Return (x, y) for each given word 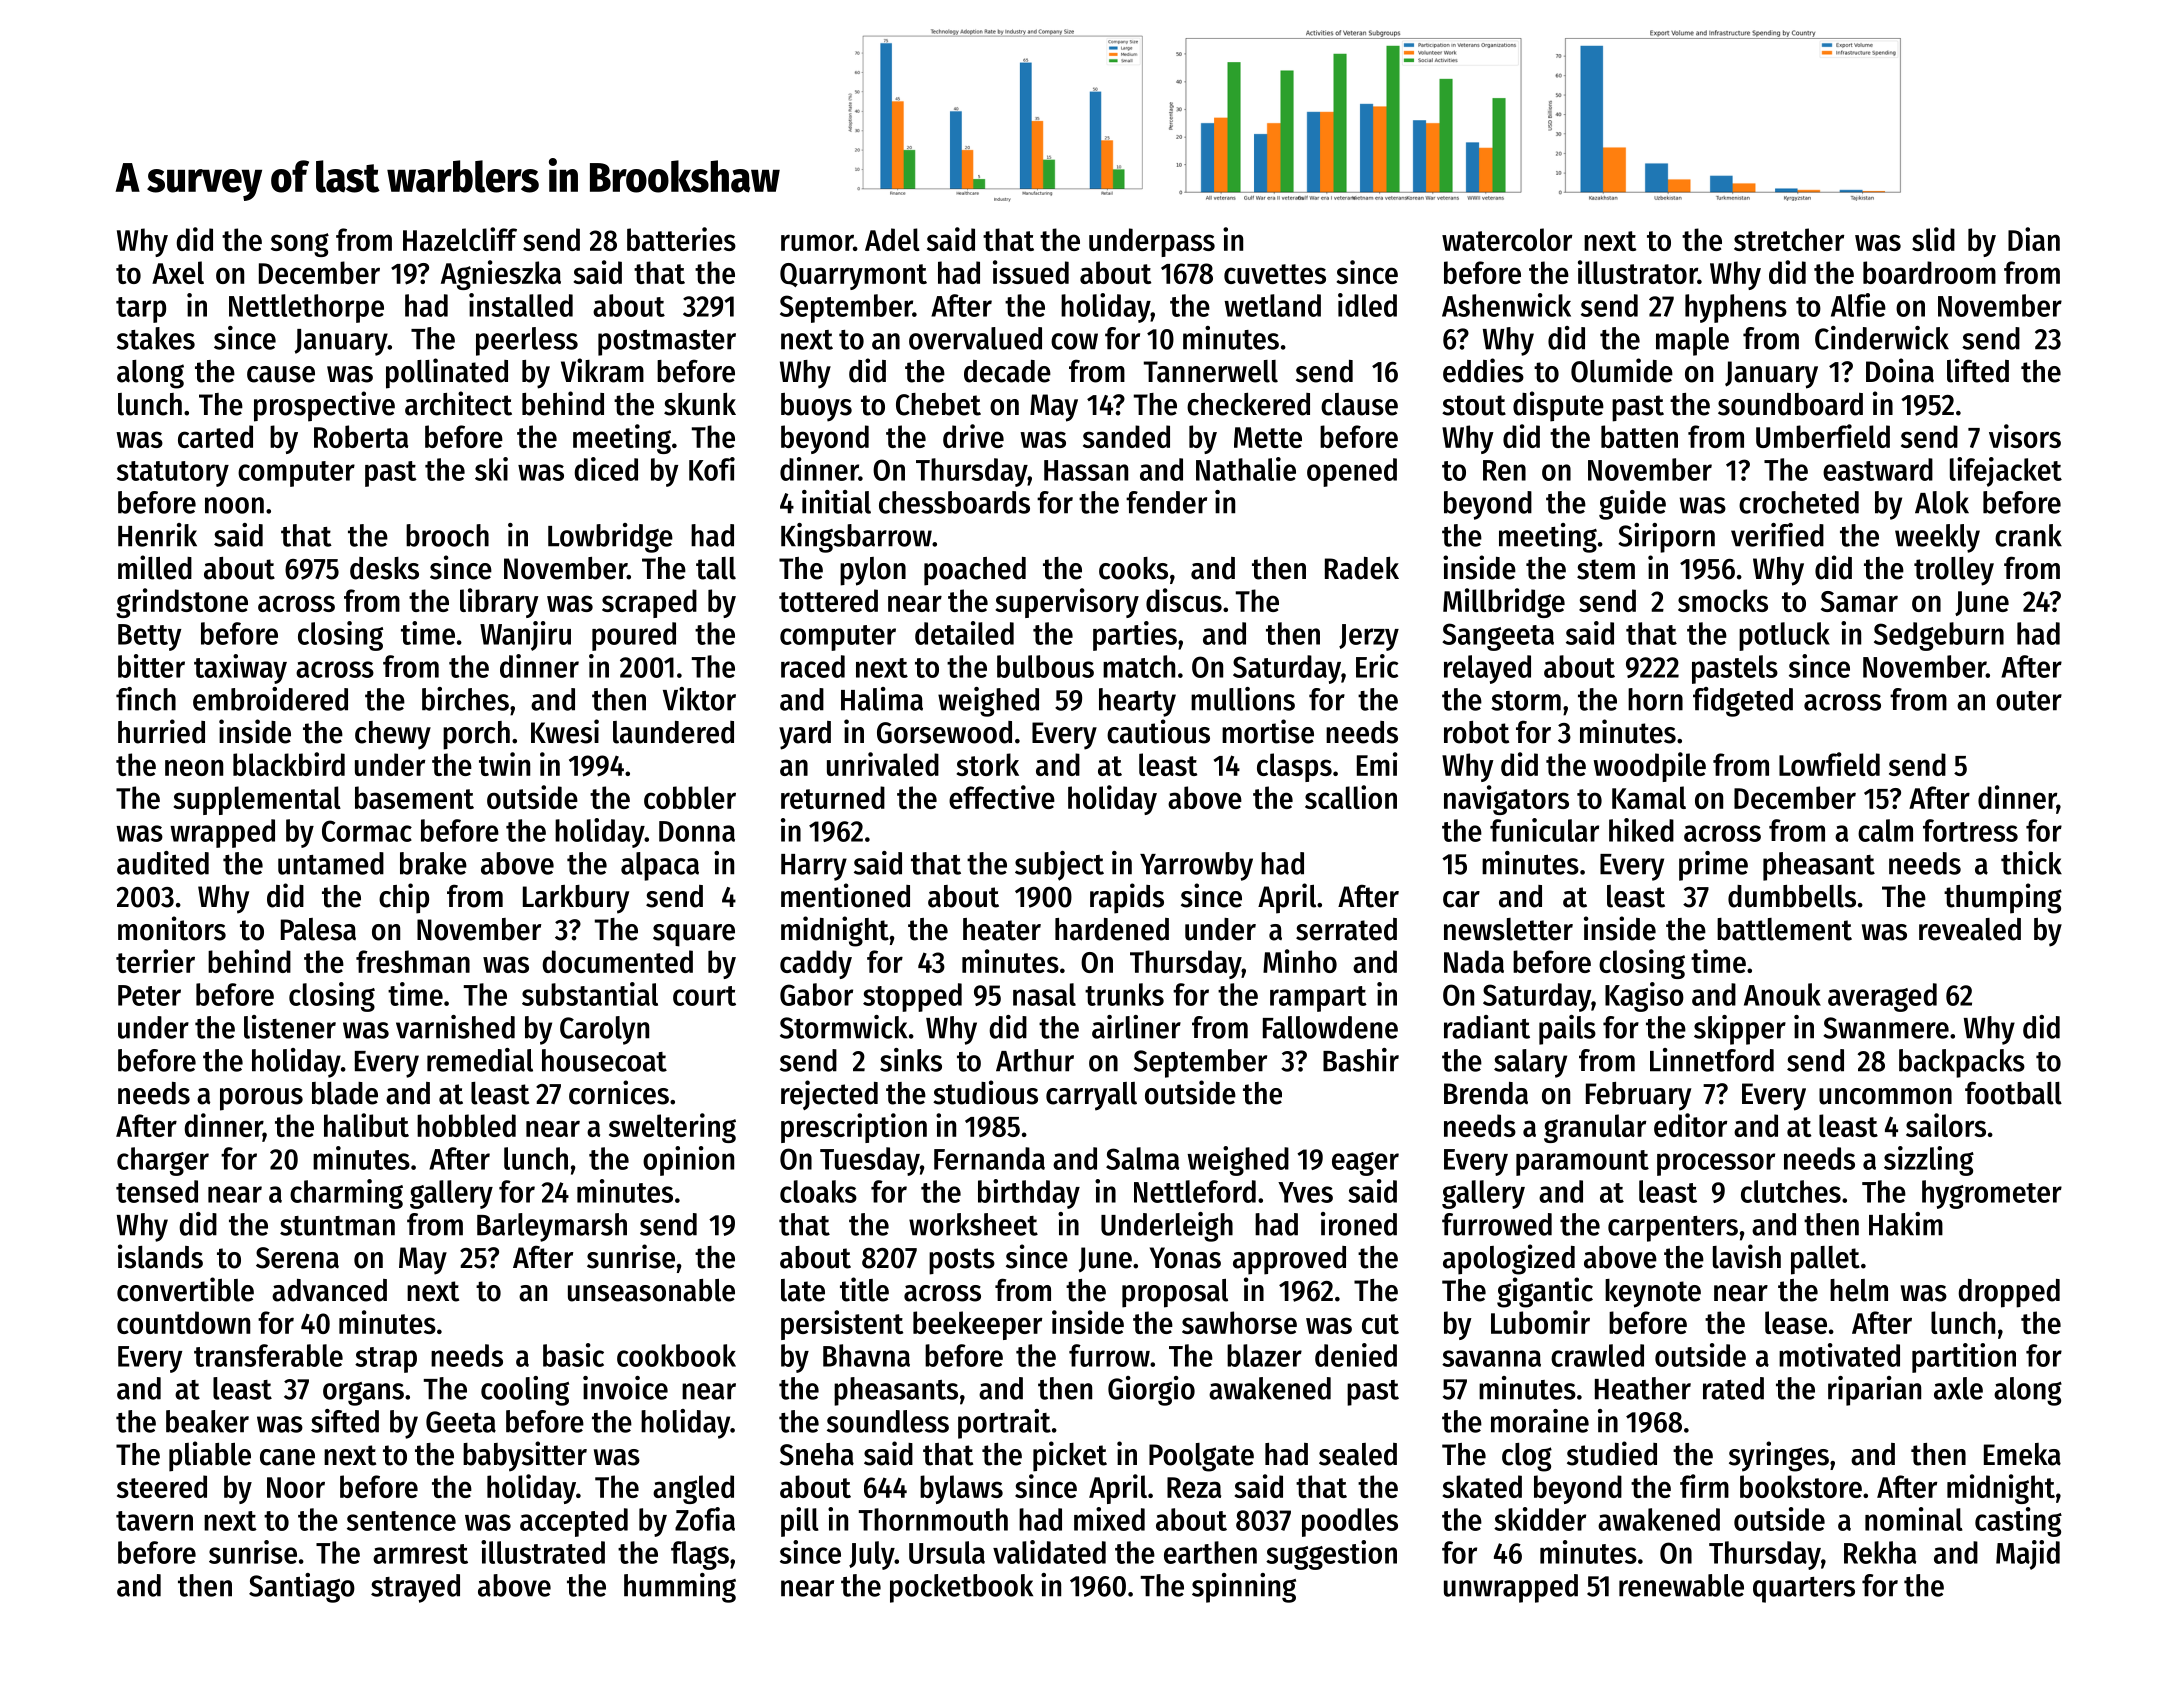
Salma (1142, 1158)
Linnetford (1712, 1060)
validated (1049, 1552)
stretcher (1789, 239)
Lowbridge (610, 538)
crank (2028, 535)
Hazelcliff (460, 239)
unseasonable (651, 1290)
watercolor (1507, 239)
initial (836, 502)
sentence (401, 1521)
